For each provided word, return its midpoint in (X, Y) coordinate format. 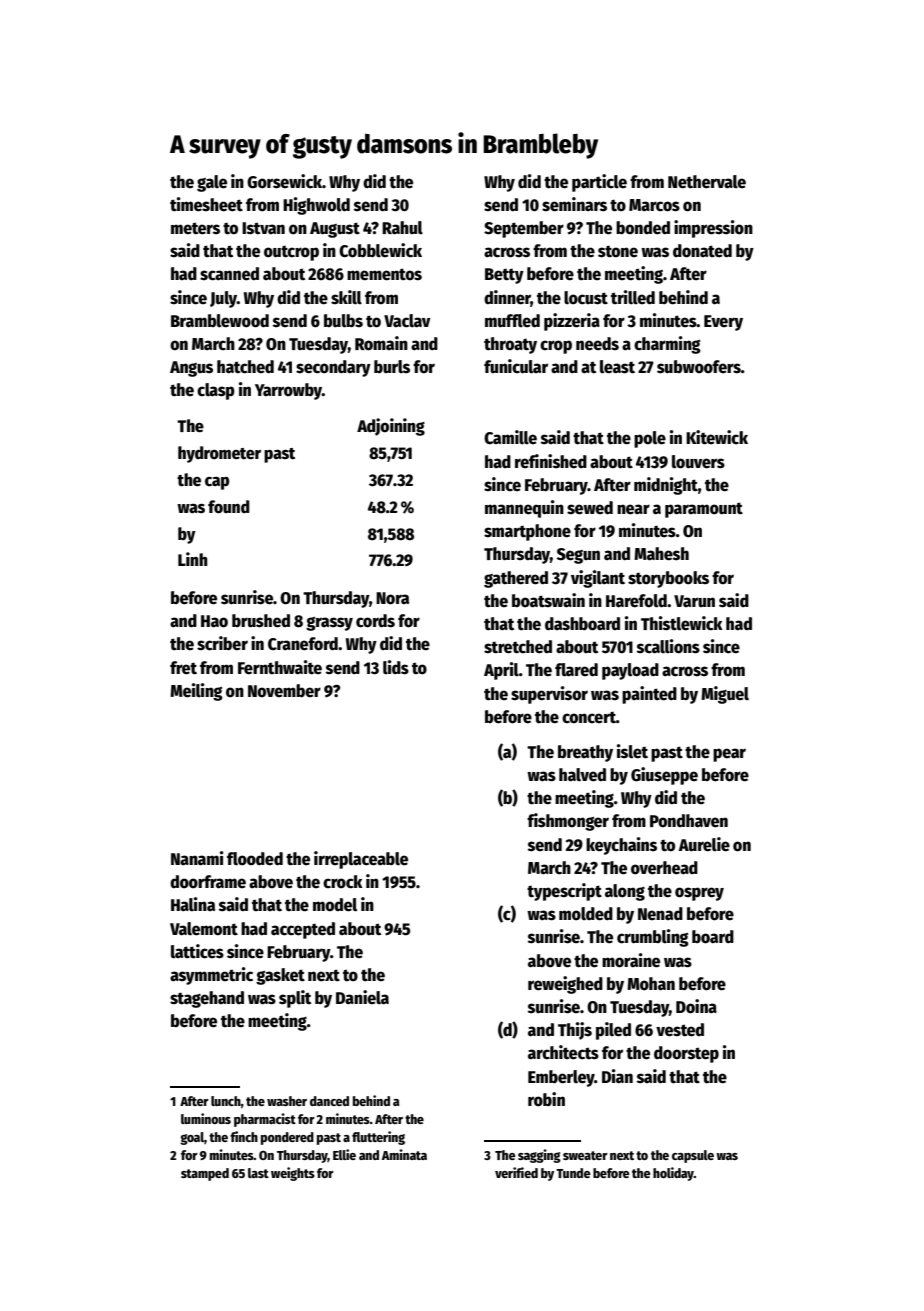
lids (396, 667)
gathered (516, 579)
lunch (226, 1101)
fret (183, 668)
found (229, 507)
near (633, 509)
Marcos (654, 205)
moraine (631, 960)
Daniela (362, 997)
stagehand (207, 999)
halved (582, 775)
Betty (504, 276)
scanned (229, 274)
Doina (696, 1006)
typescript (564, 892)
